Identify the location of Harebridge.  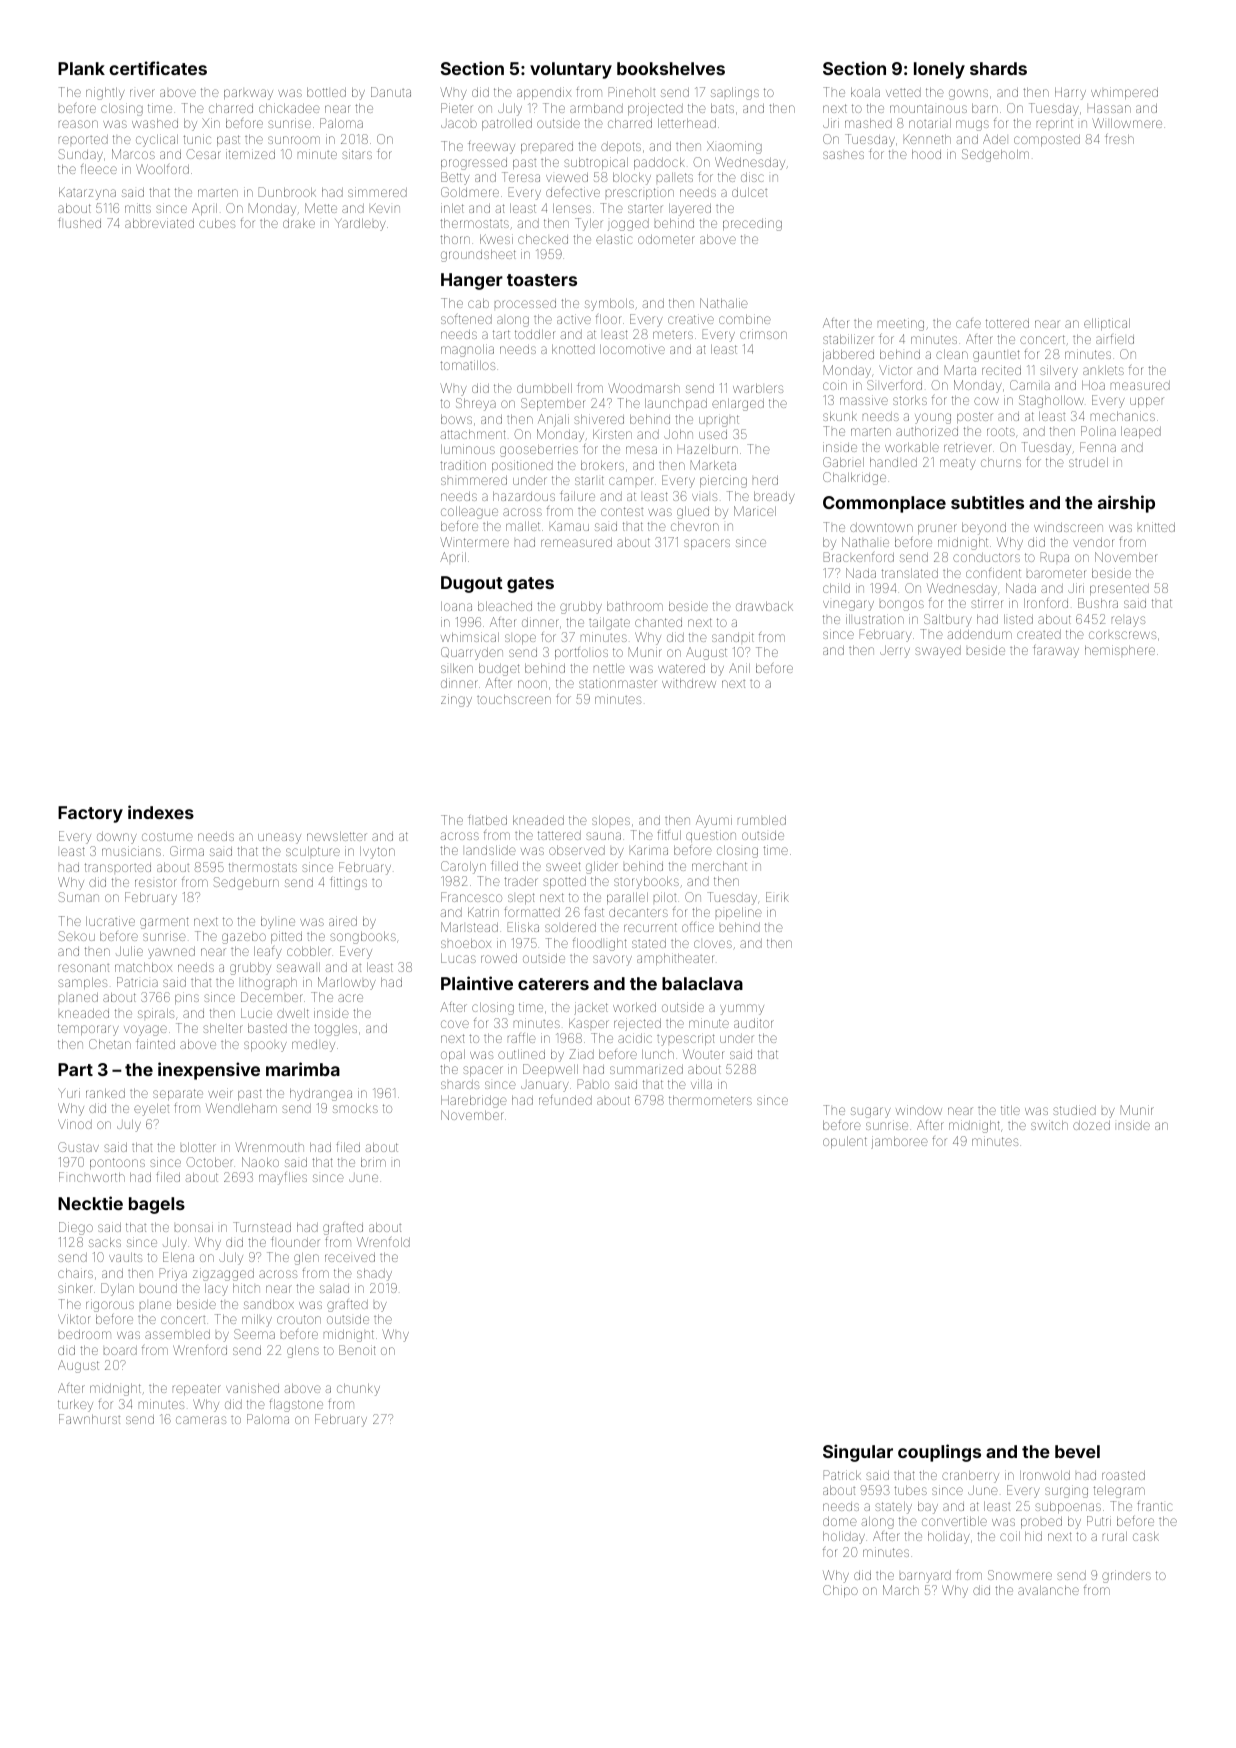
(474, 1101).
